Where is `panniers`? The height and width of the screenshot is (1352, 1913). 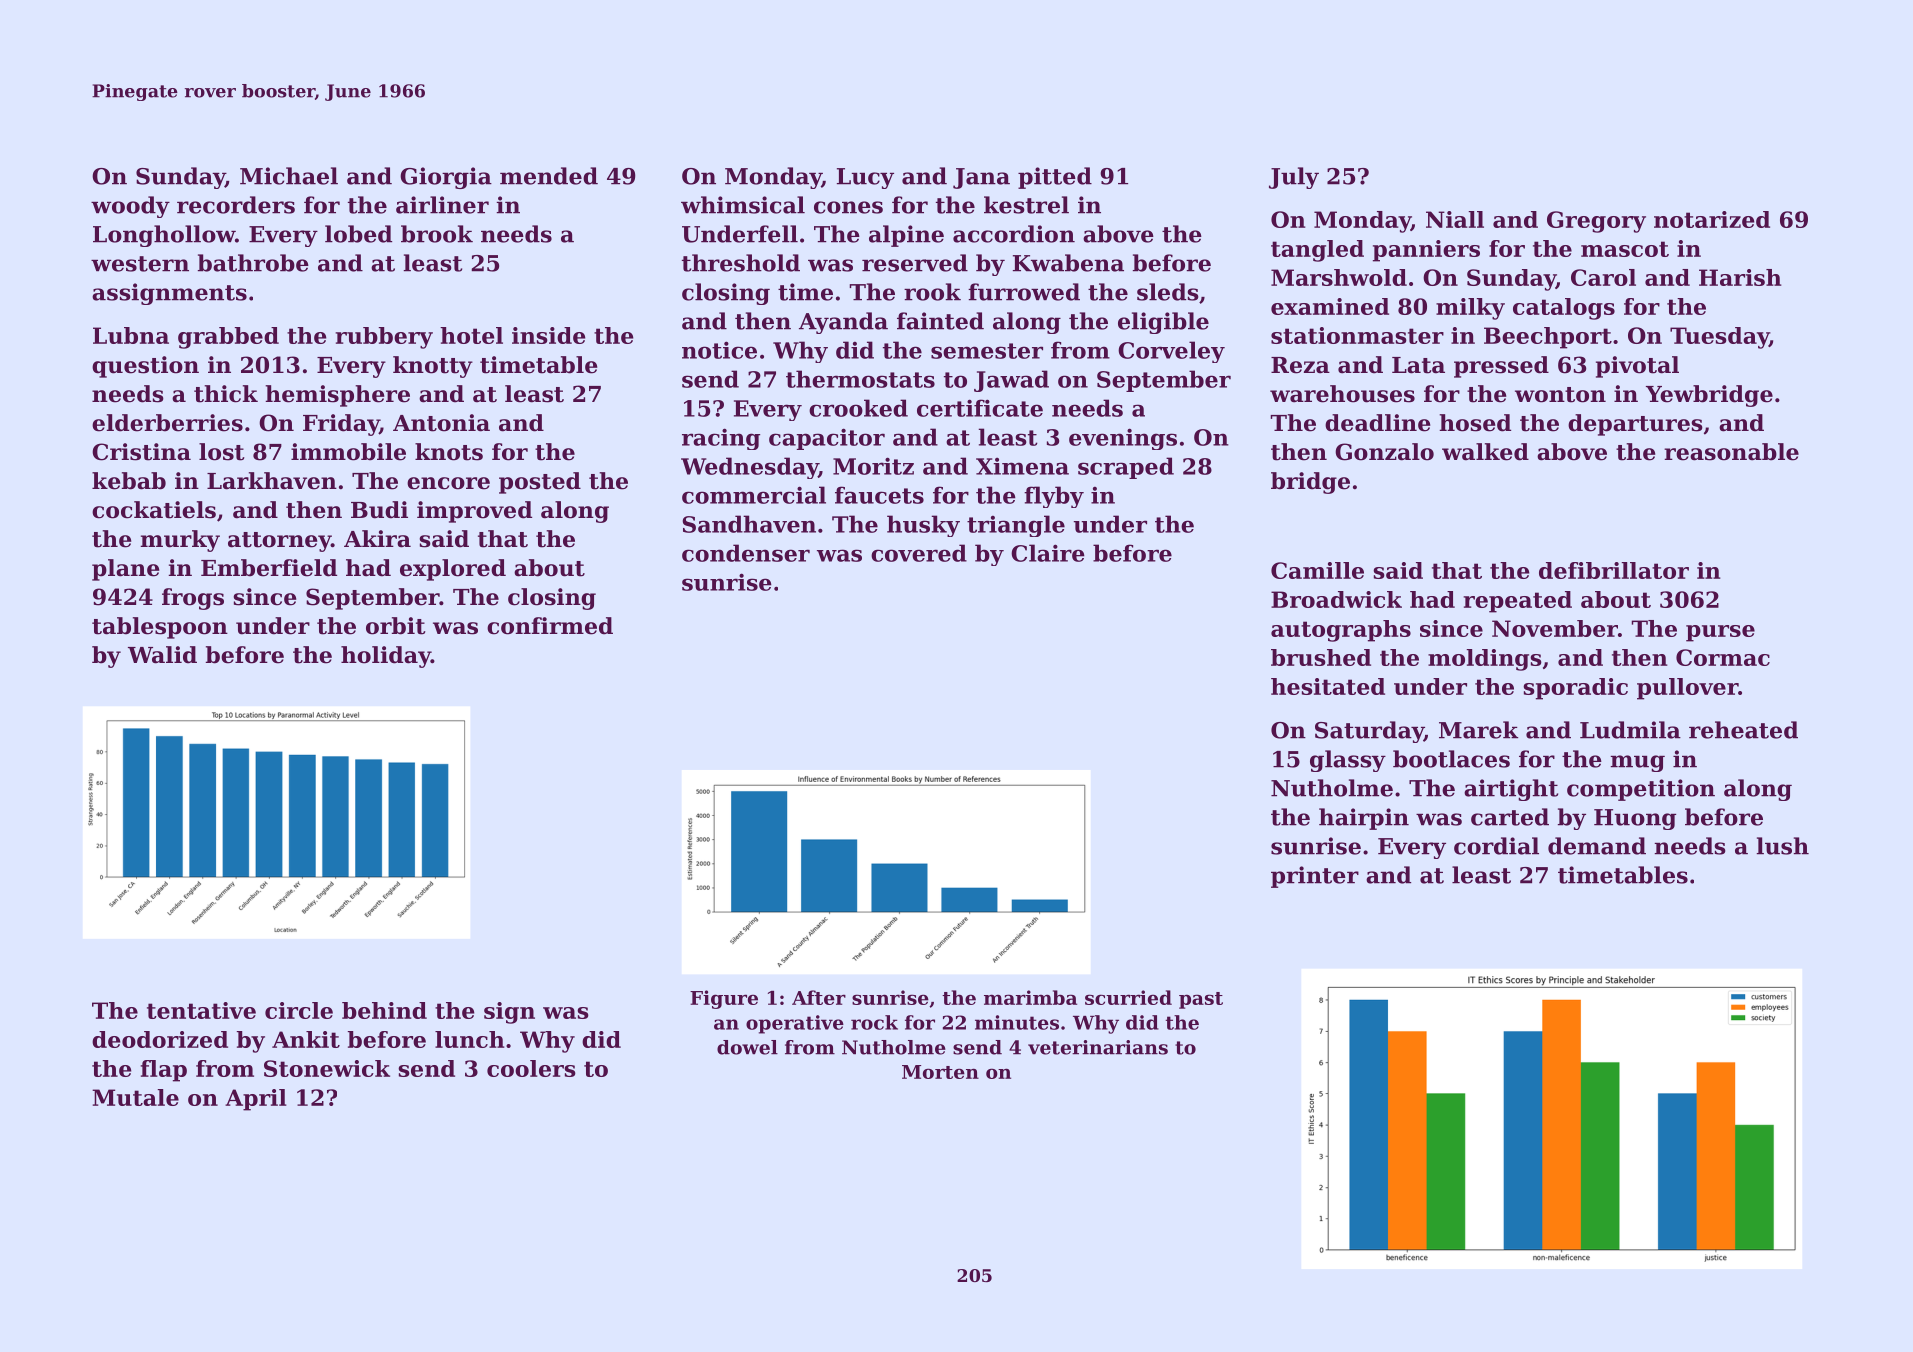
panniers is located at coordinates (1426, 251).
